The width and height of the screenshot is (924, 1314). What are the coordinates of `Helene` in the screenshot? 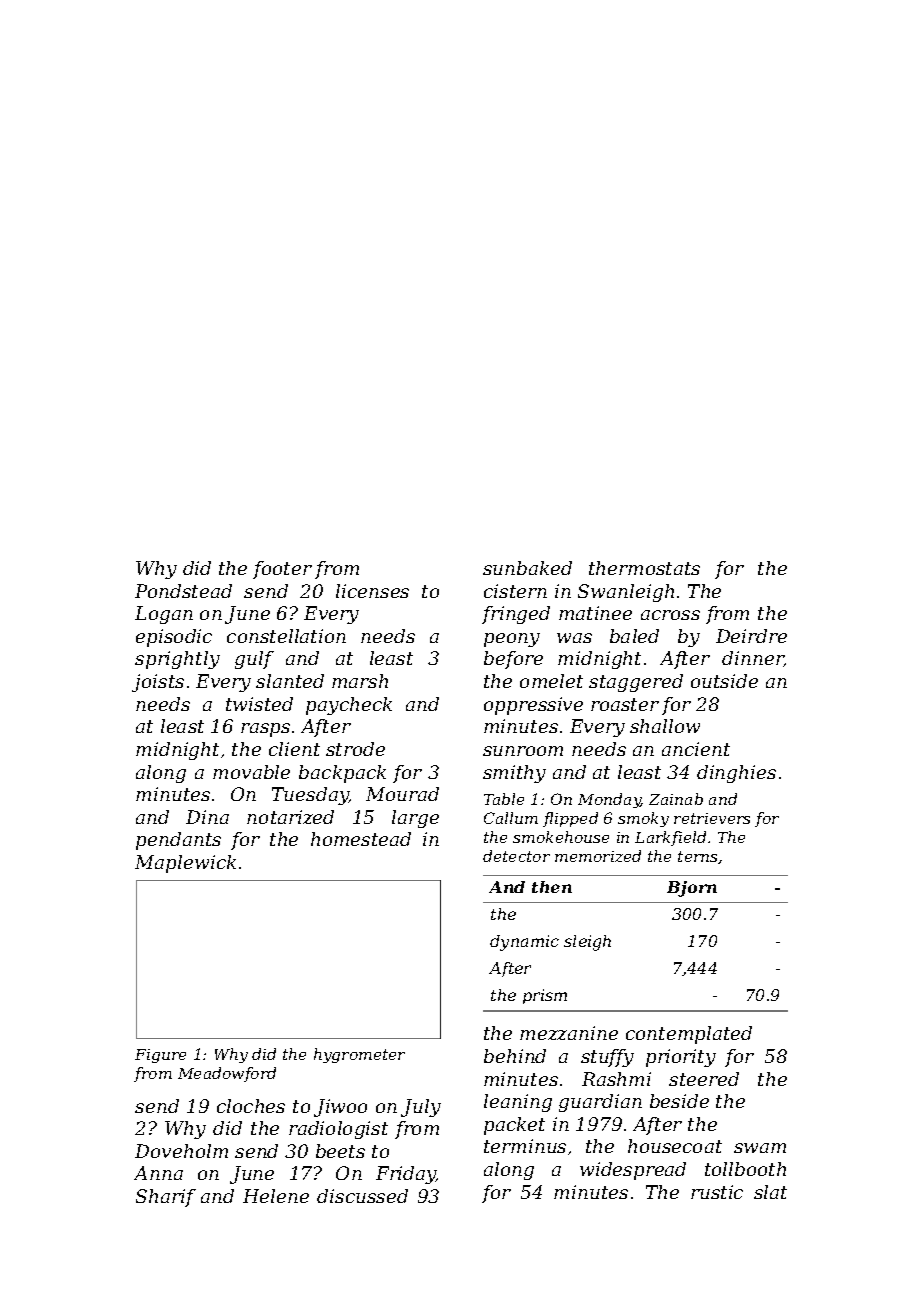 It's located at (276, 1196).
